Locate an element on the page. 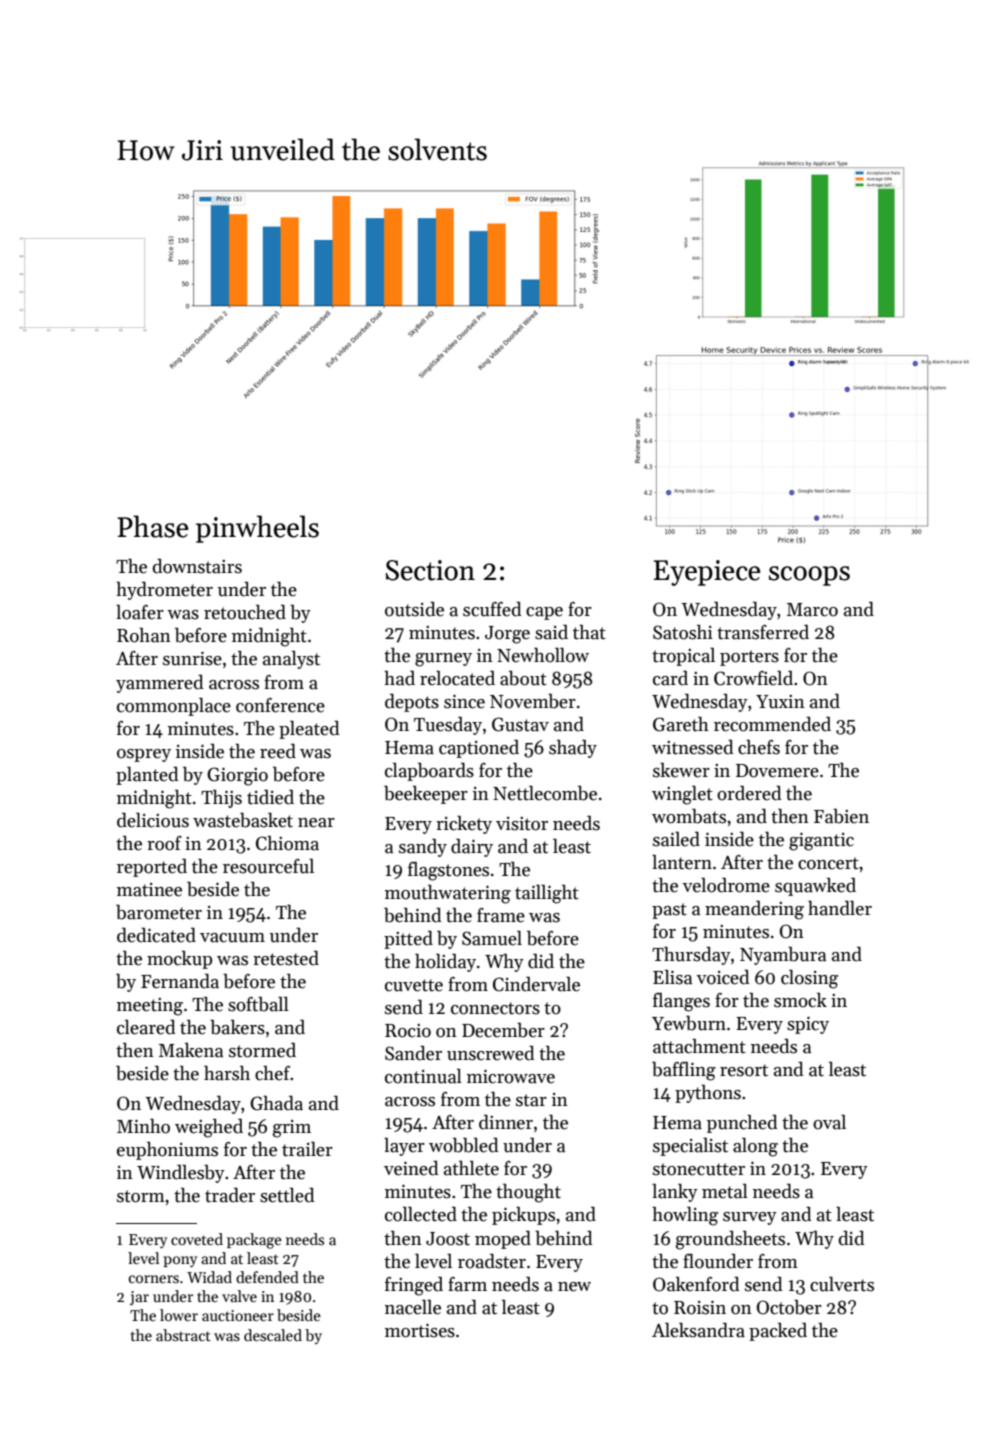  Minho is located at coordinates (143, 1126).
